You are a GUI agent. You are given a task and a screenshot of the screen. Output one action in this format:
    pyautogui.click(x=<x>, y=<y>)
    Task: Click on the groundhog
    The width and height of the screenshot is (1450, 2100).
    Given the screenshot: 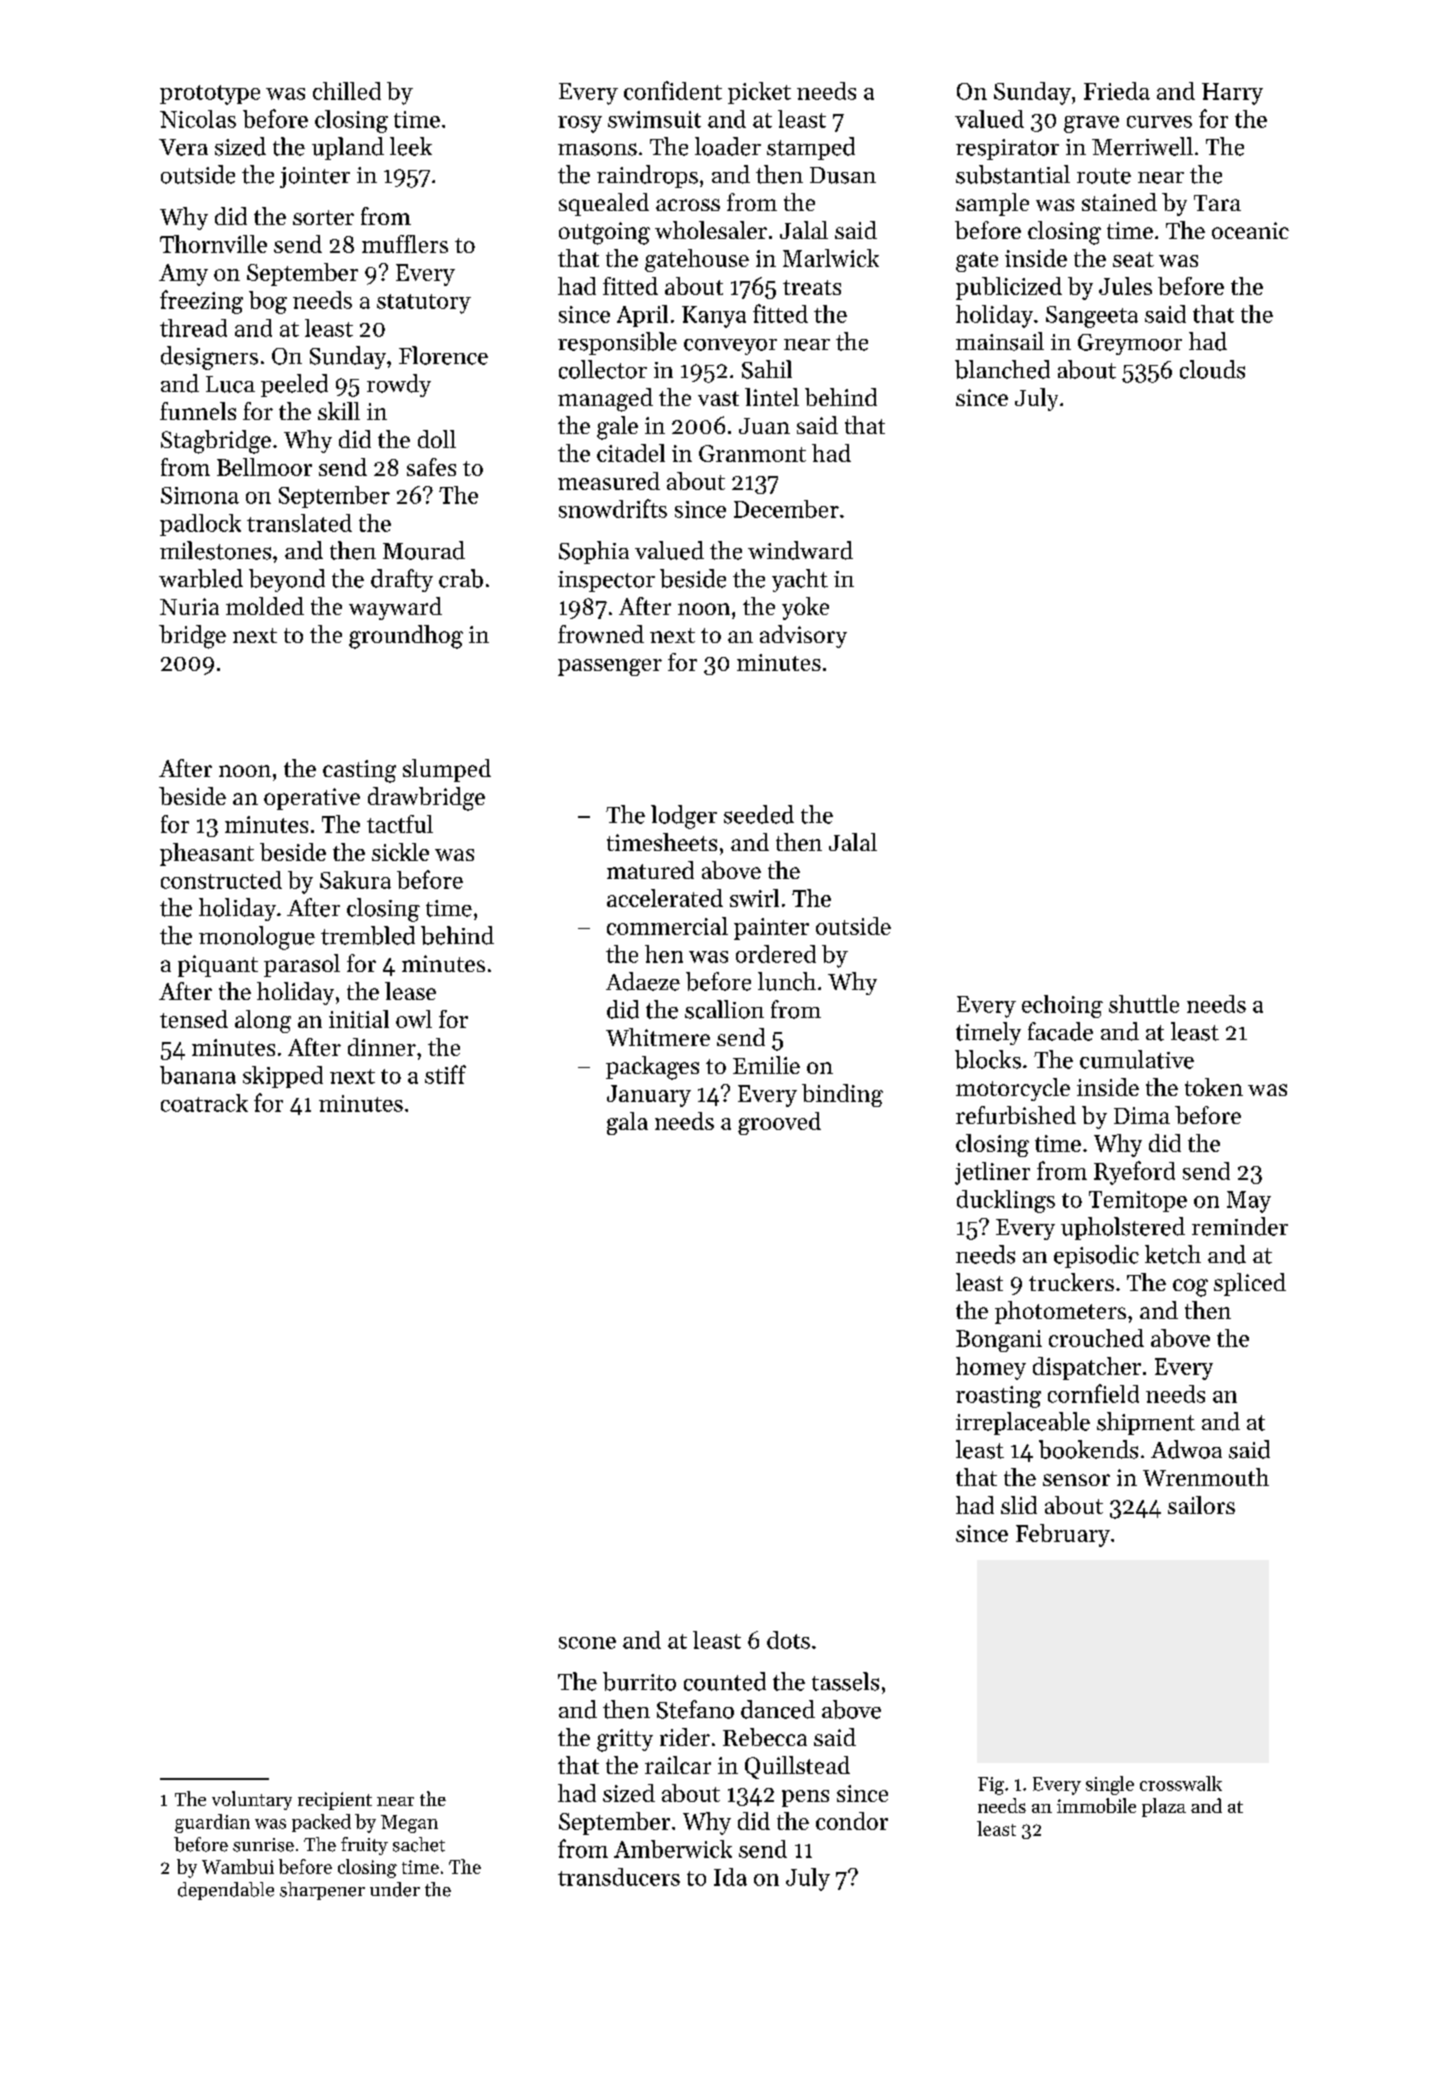 What is the action you would take?
    pyautogui.click(x=406, y=637)
